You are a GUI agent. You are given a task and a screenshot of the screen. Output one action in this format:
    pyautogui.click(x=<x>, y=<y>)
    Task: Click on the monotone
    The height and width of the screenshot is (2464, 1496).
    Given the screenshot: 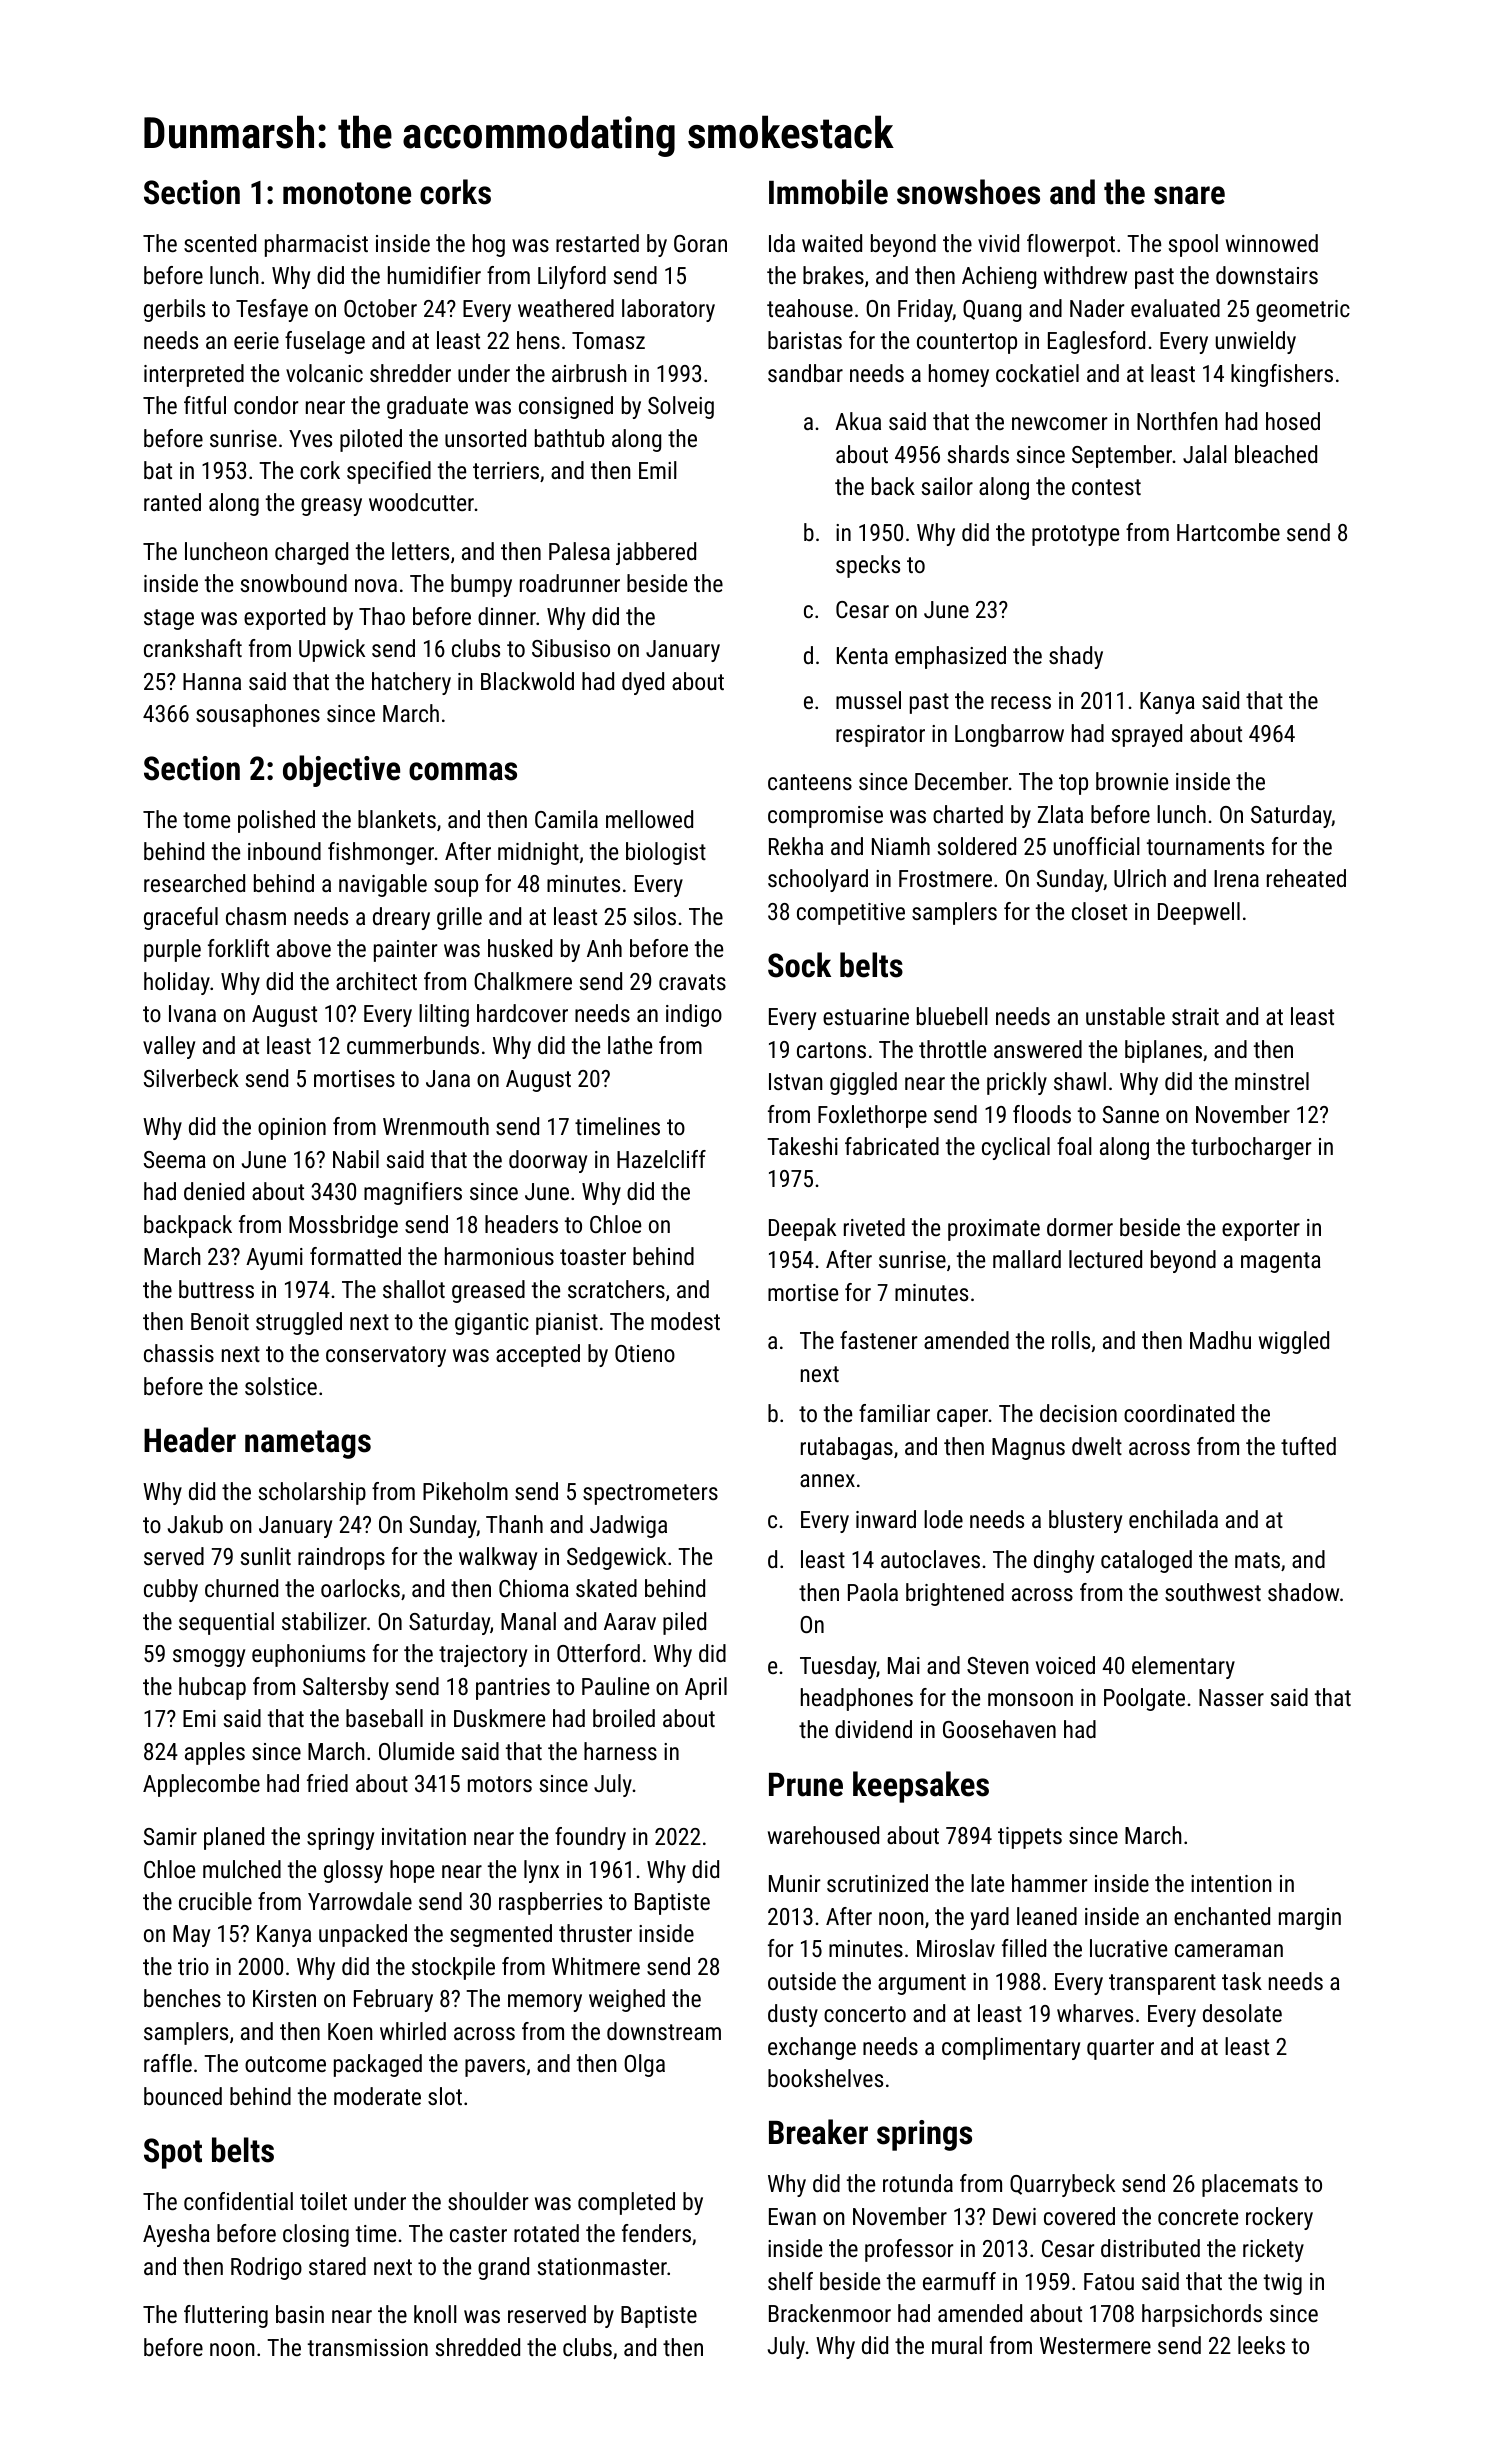 What is the action you would take?
    pyautogui.click(x=347, y=193)
